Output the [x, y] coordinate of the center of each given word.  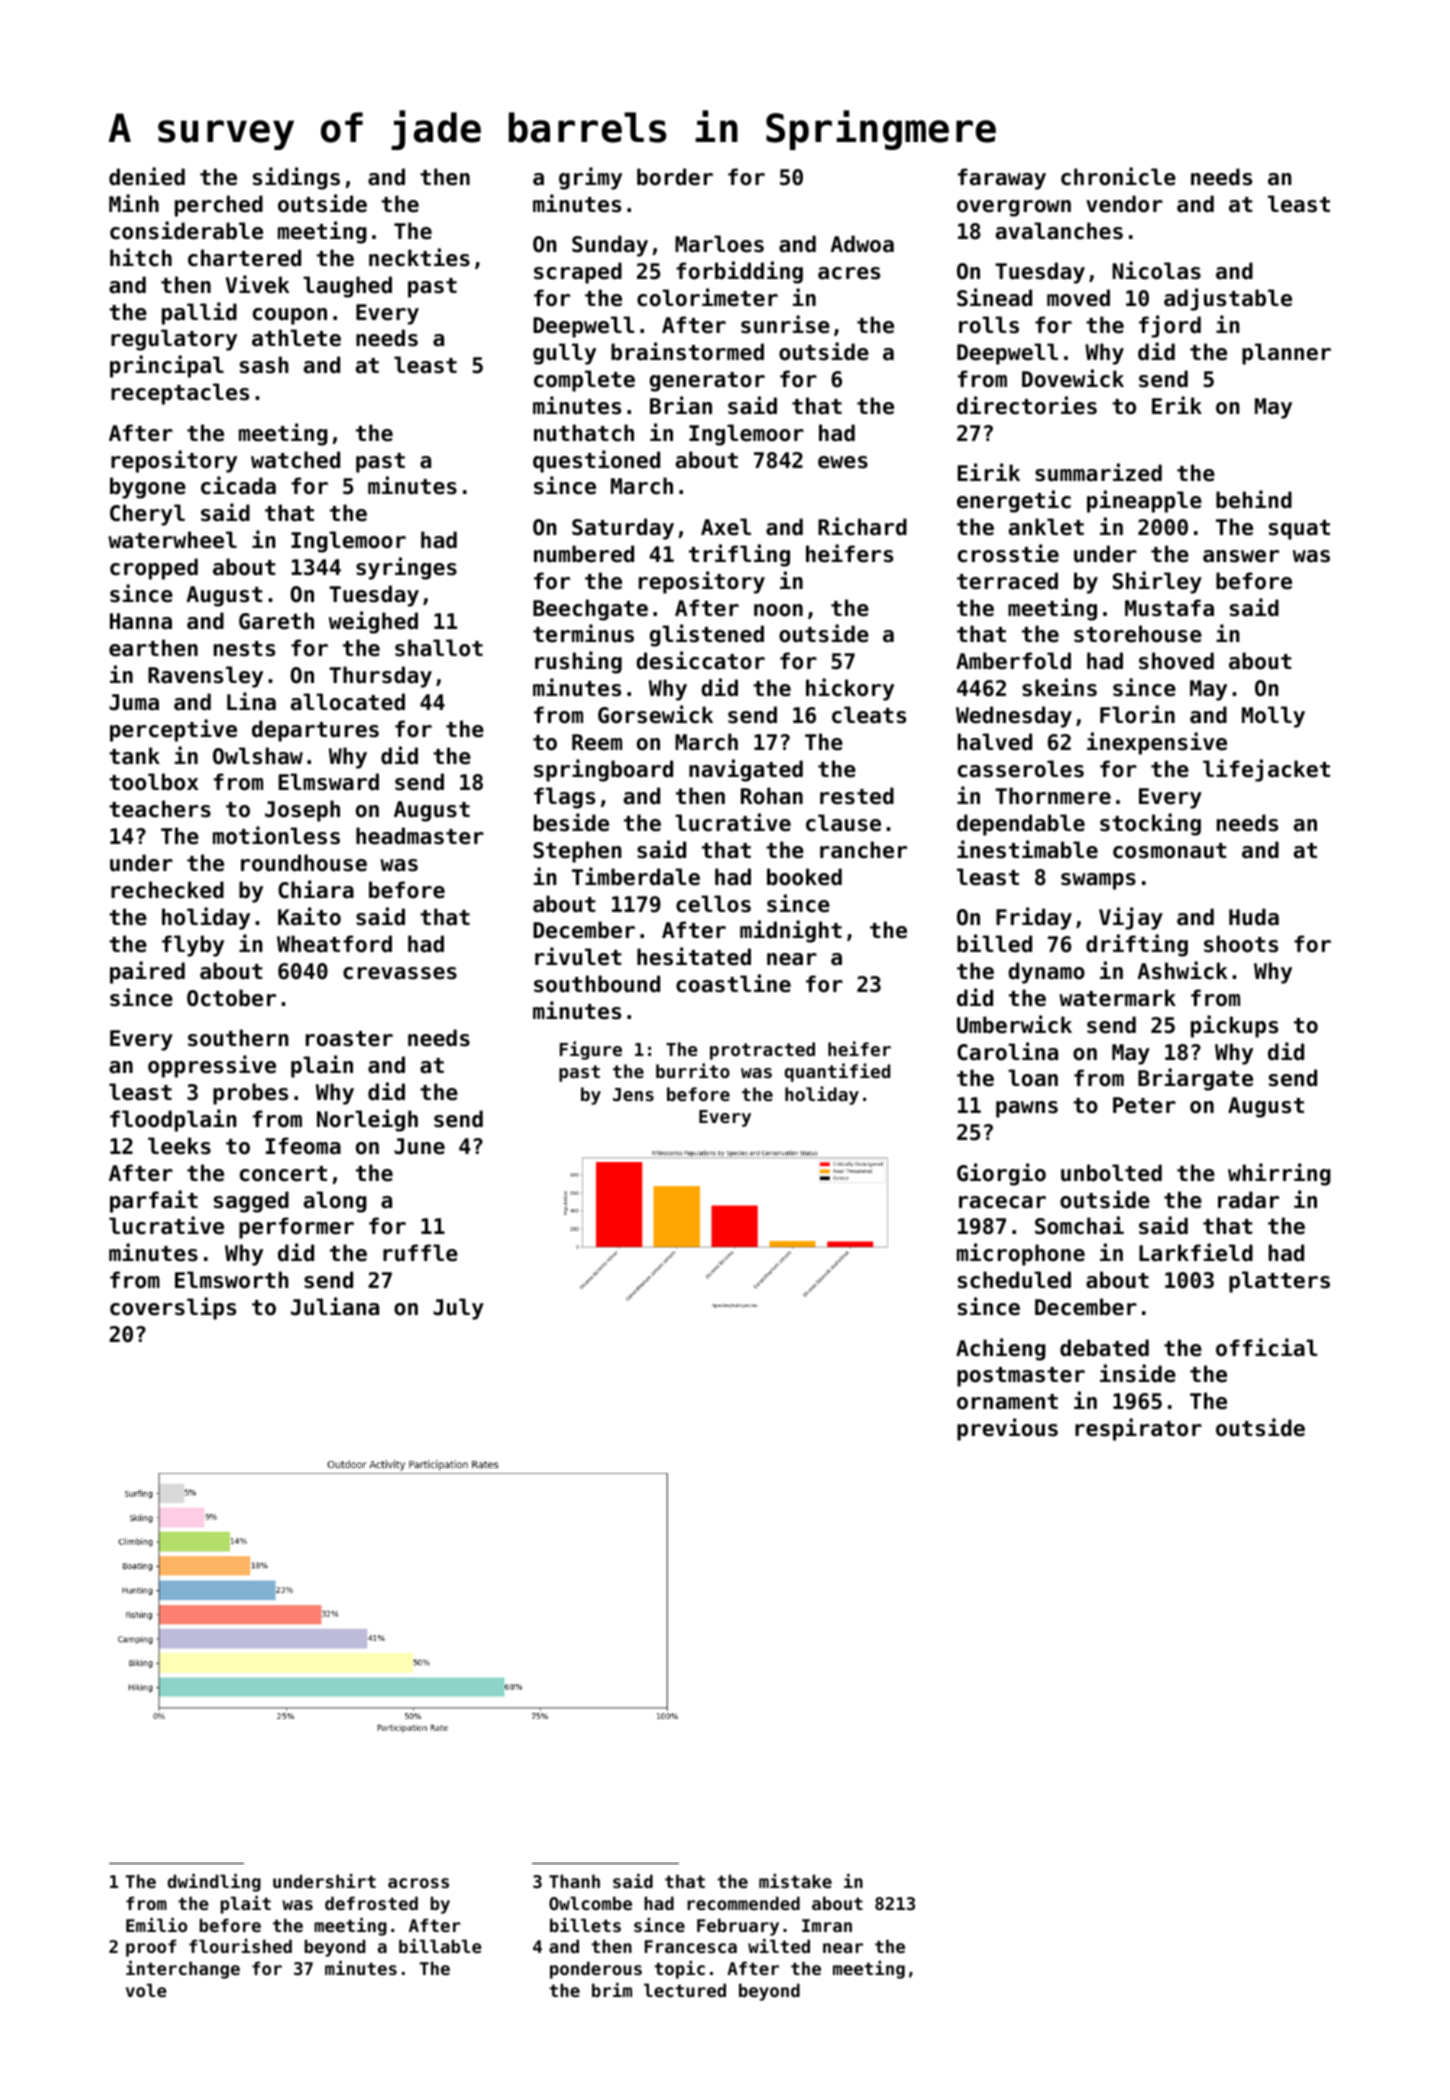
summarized [1098, 472]
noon [778, 610]
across [418, 1883]
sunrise [785, 324]
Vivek [258, 284]
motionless [276, 835]
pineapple [1144, 501]
